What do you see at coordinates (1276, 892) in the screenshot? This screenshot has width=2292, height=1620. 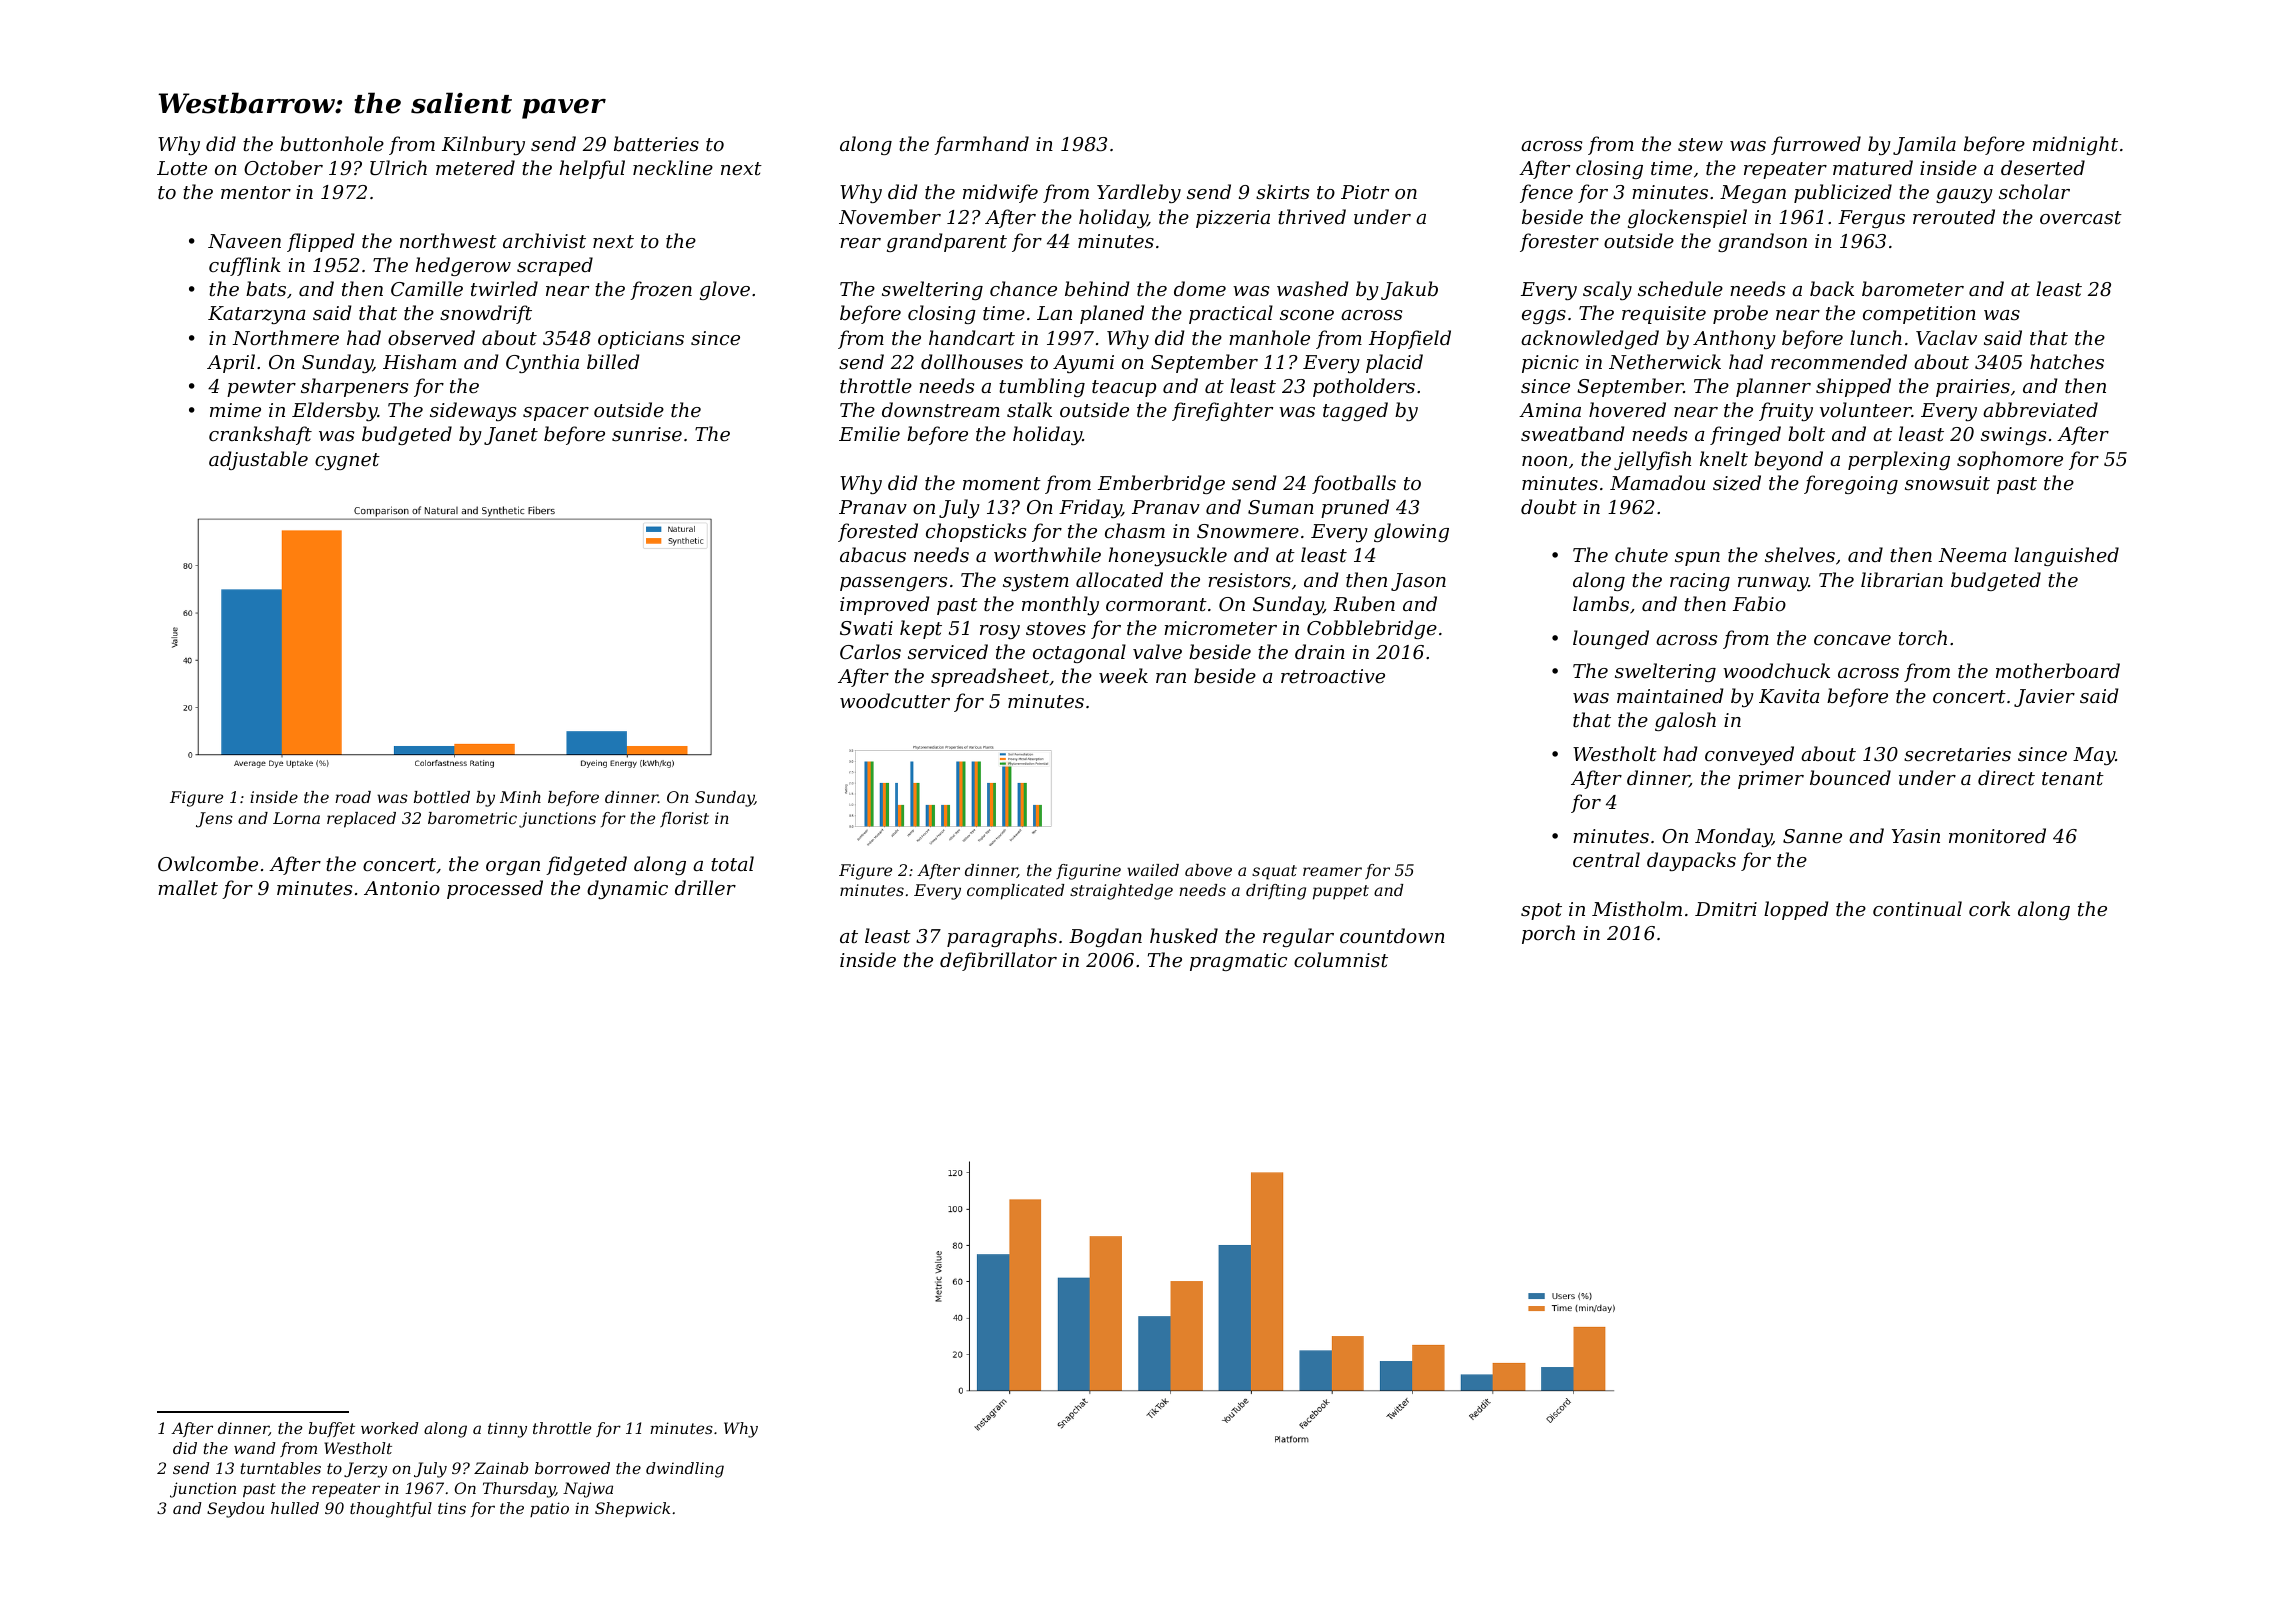 I see `drifting` at bounding box center [1276, 892].
